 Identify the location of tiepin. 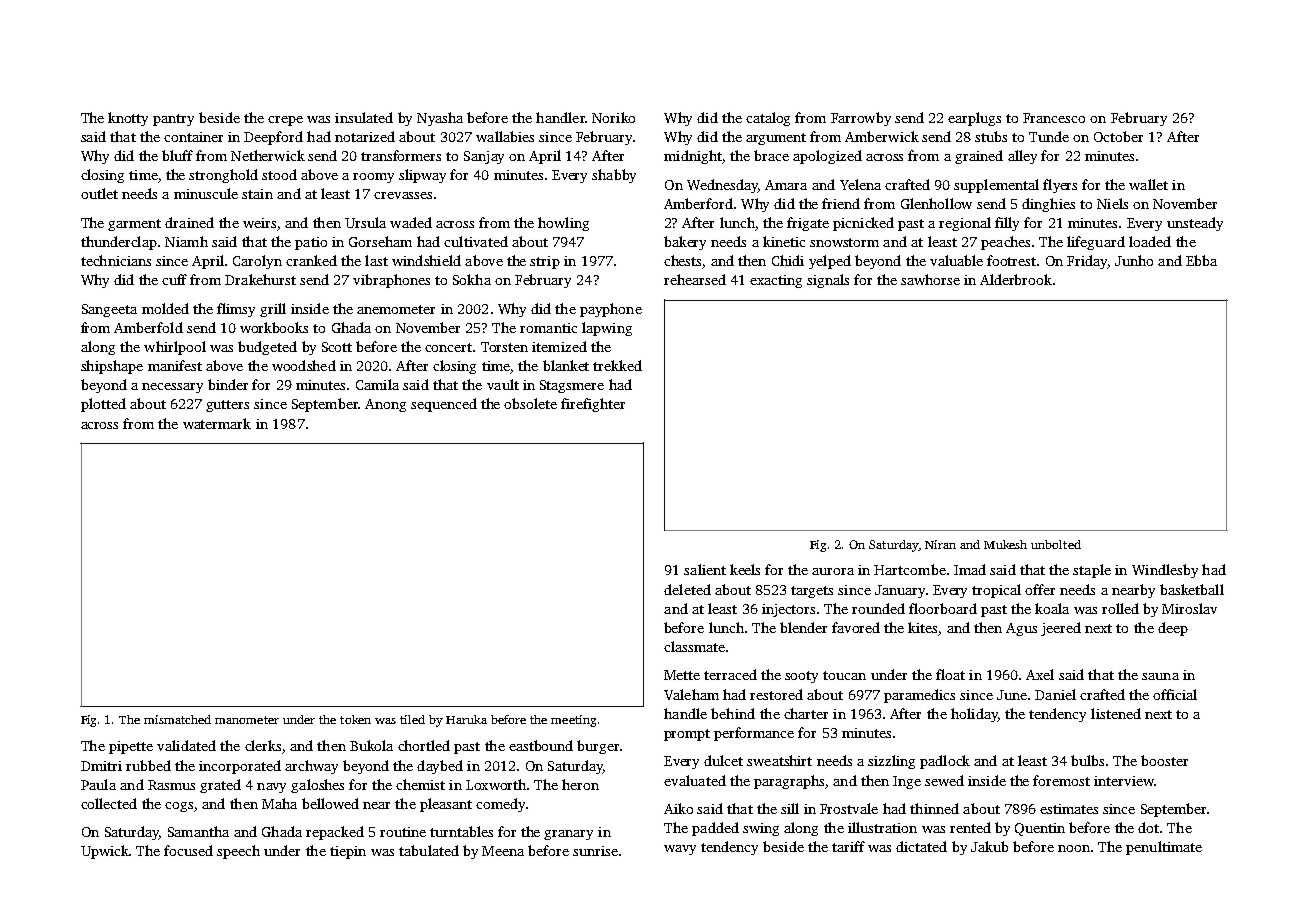
(348, 852).
